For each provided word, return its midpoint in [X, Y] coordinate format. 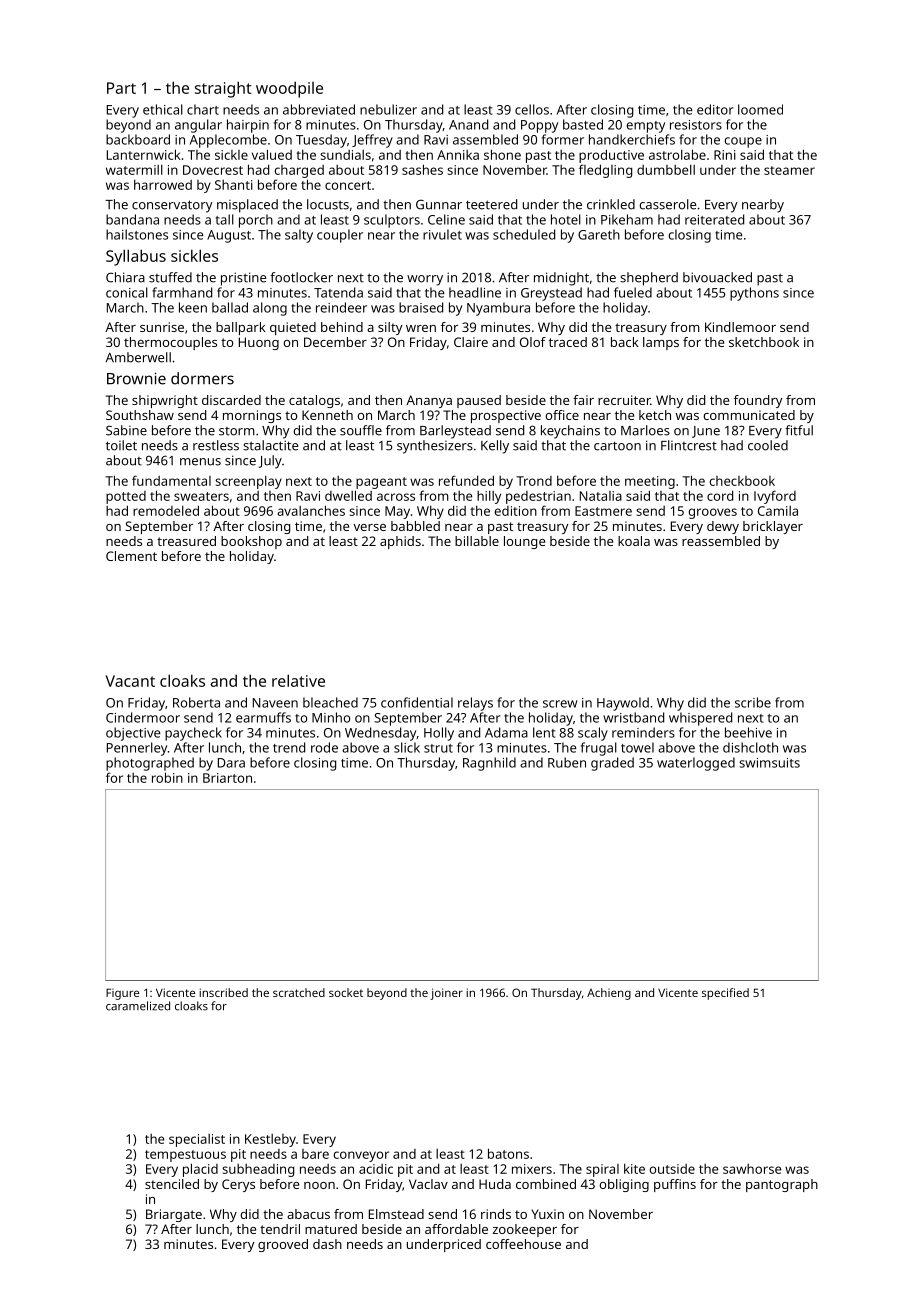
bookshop [251, 542]
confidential [417, 702]
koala [634, 541]
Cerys [238, 1185]
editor [715, 109]
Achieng [609, 994]
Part [121, 88]
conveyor [361, 1156]
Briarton [227, 778]
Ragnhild [489, 764]
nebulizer [388, 109]
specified [725, 994]
